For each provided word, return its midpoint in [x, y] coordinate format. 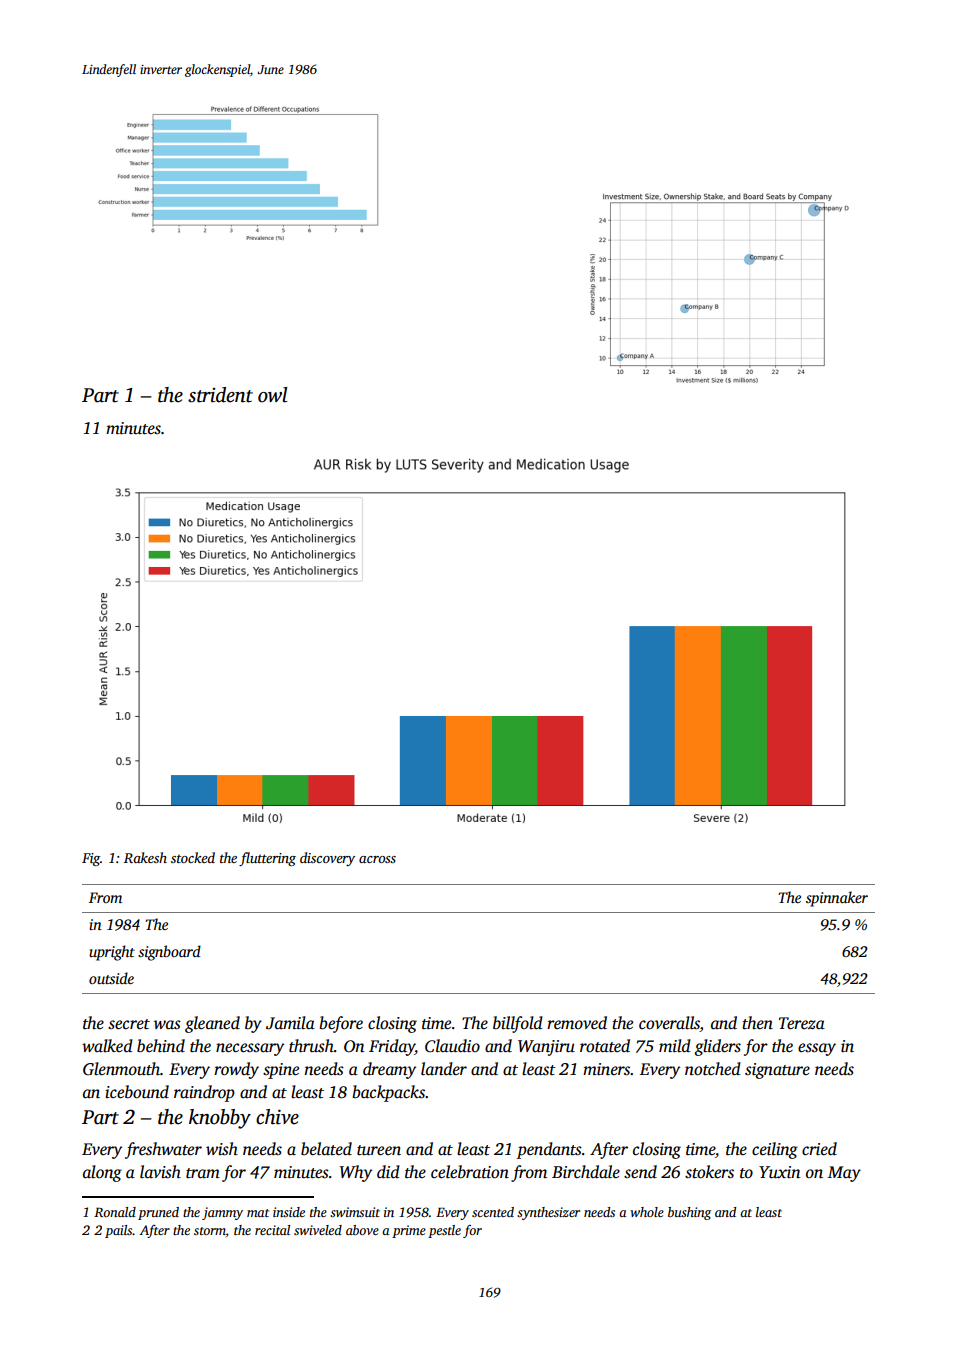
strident [220, 395]
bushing [689, 1213]
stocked [193, 857]
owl [273, 395]
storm [210, 1232]
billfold [518, 1024]
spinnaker [837, 899]
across [377, 859]
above [362, 1230]
